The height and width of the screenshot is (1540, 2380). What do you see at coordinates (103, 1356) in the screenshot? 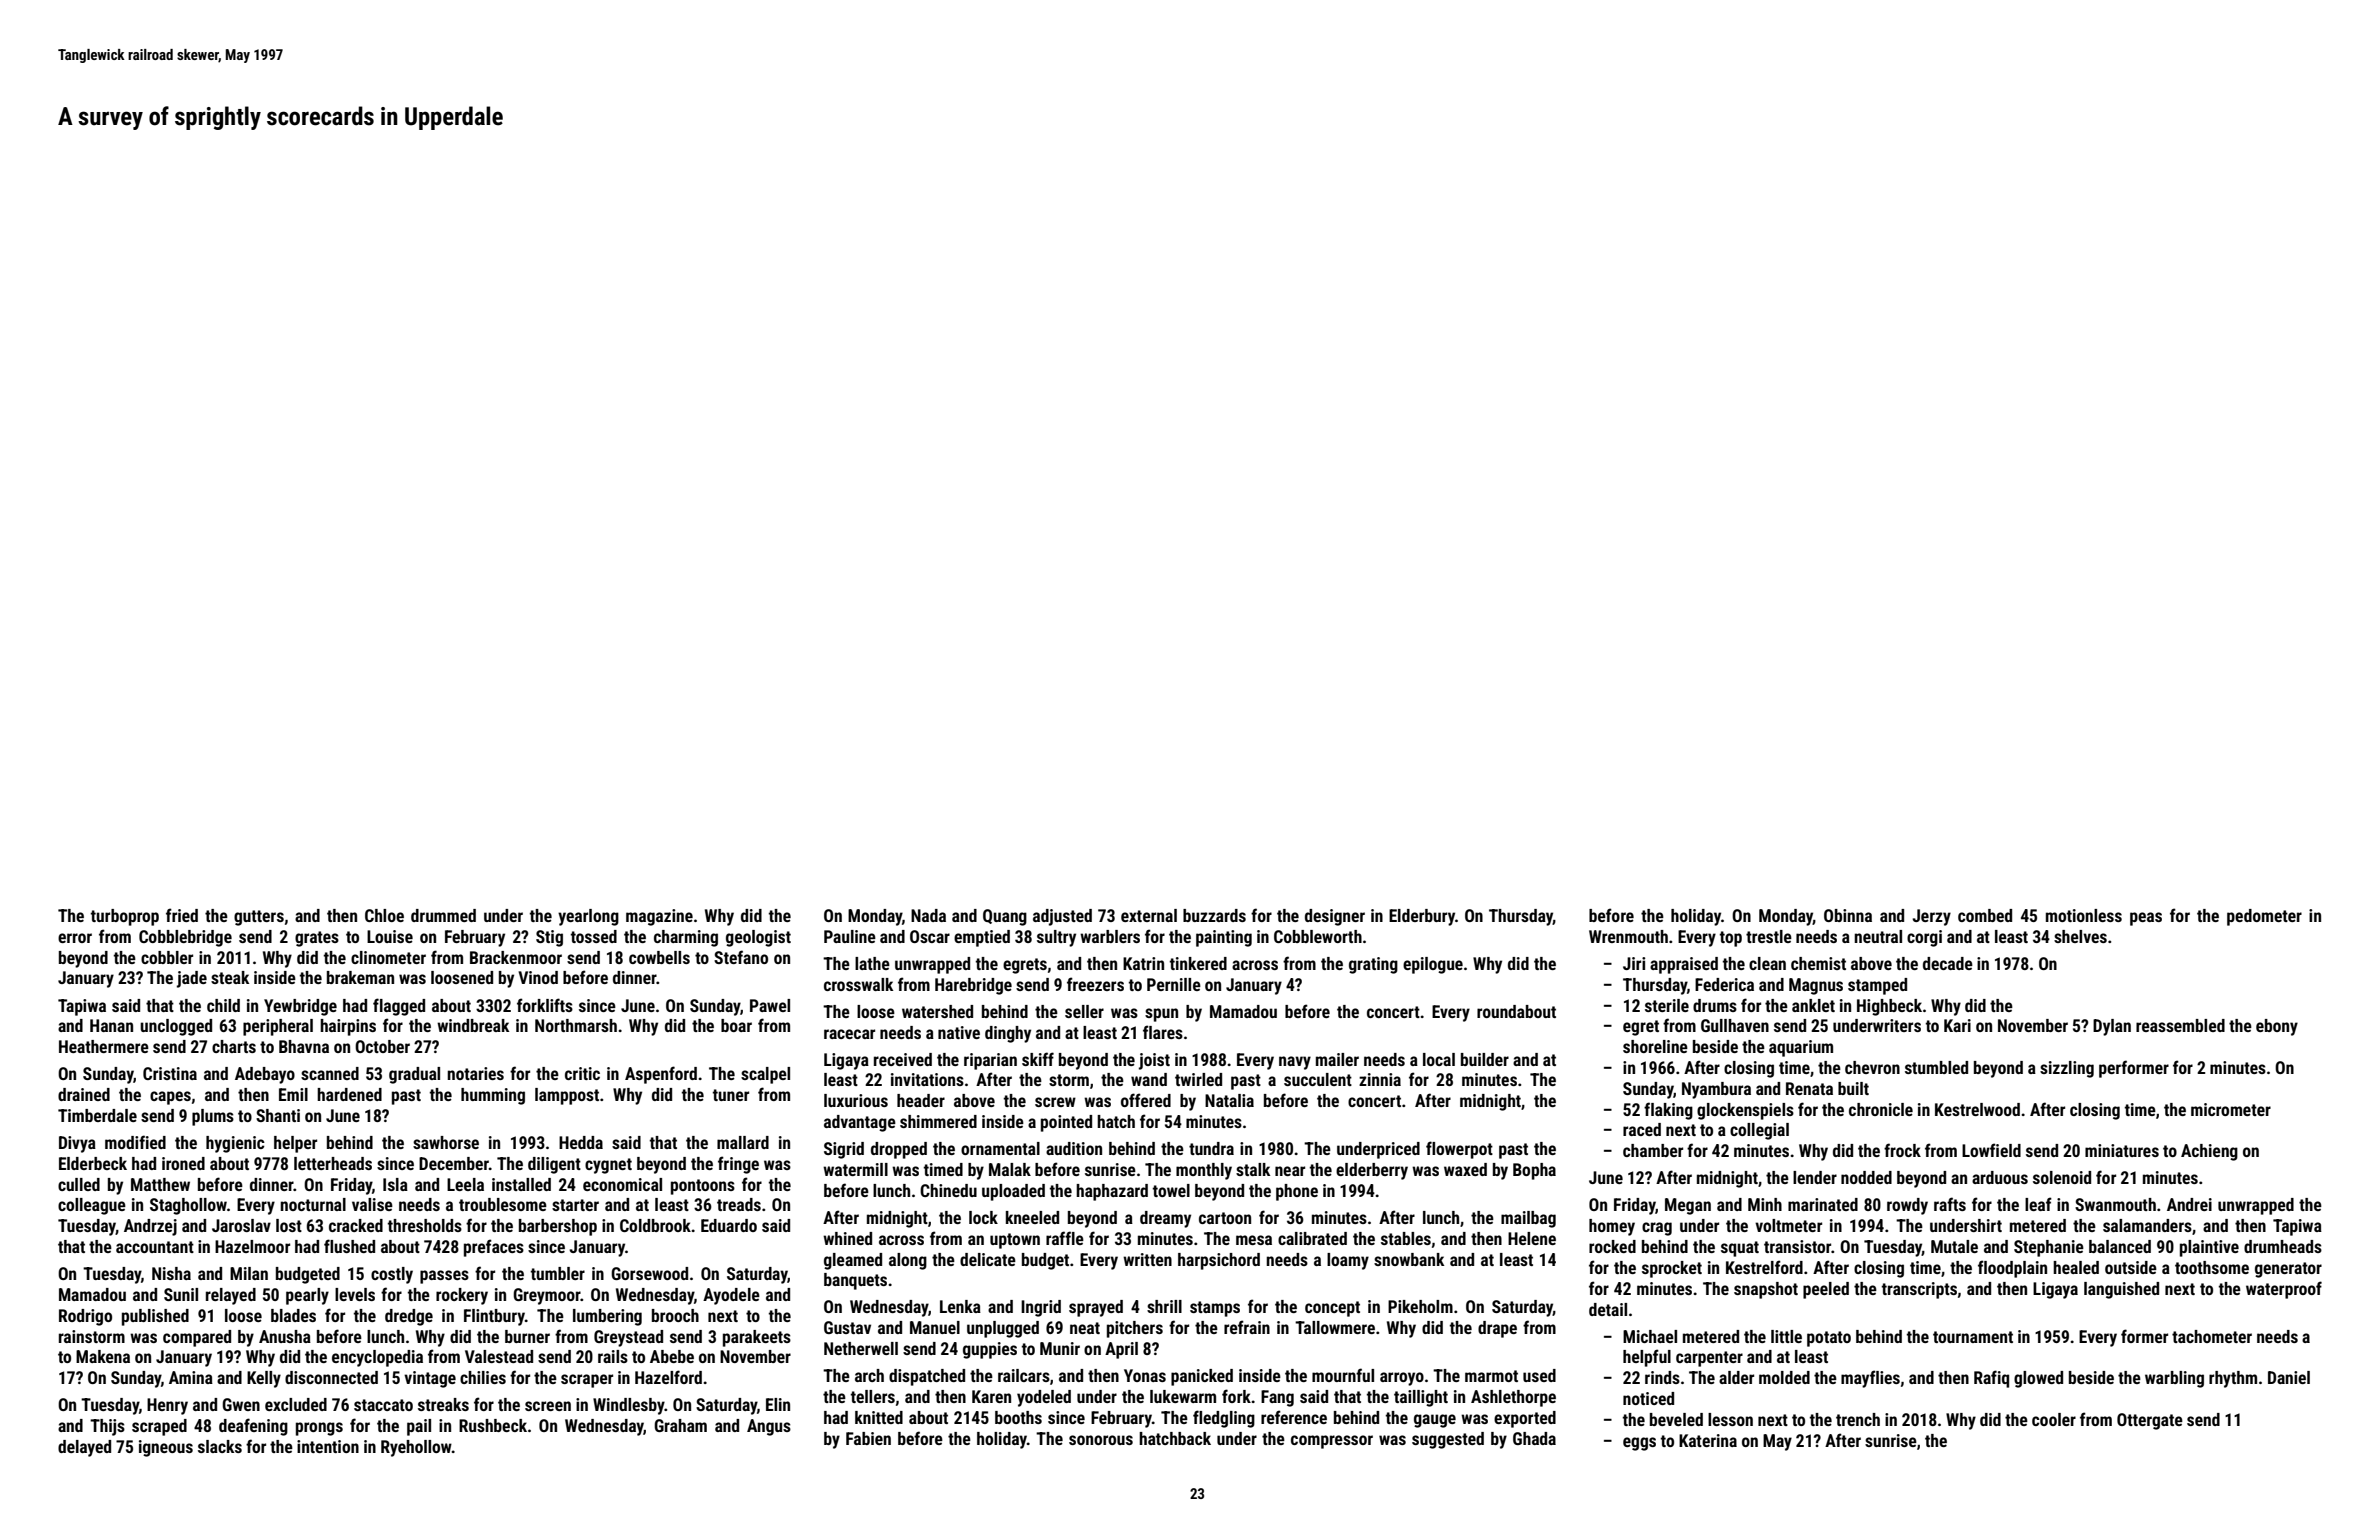
I see `Makena` at bounding box center [103, 1356].
